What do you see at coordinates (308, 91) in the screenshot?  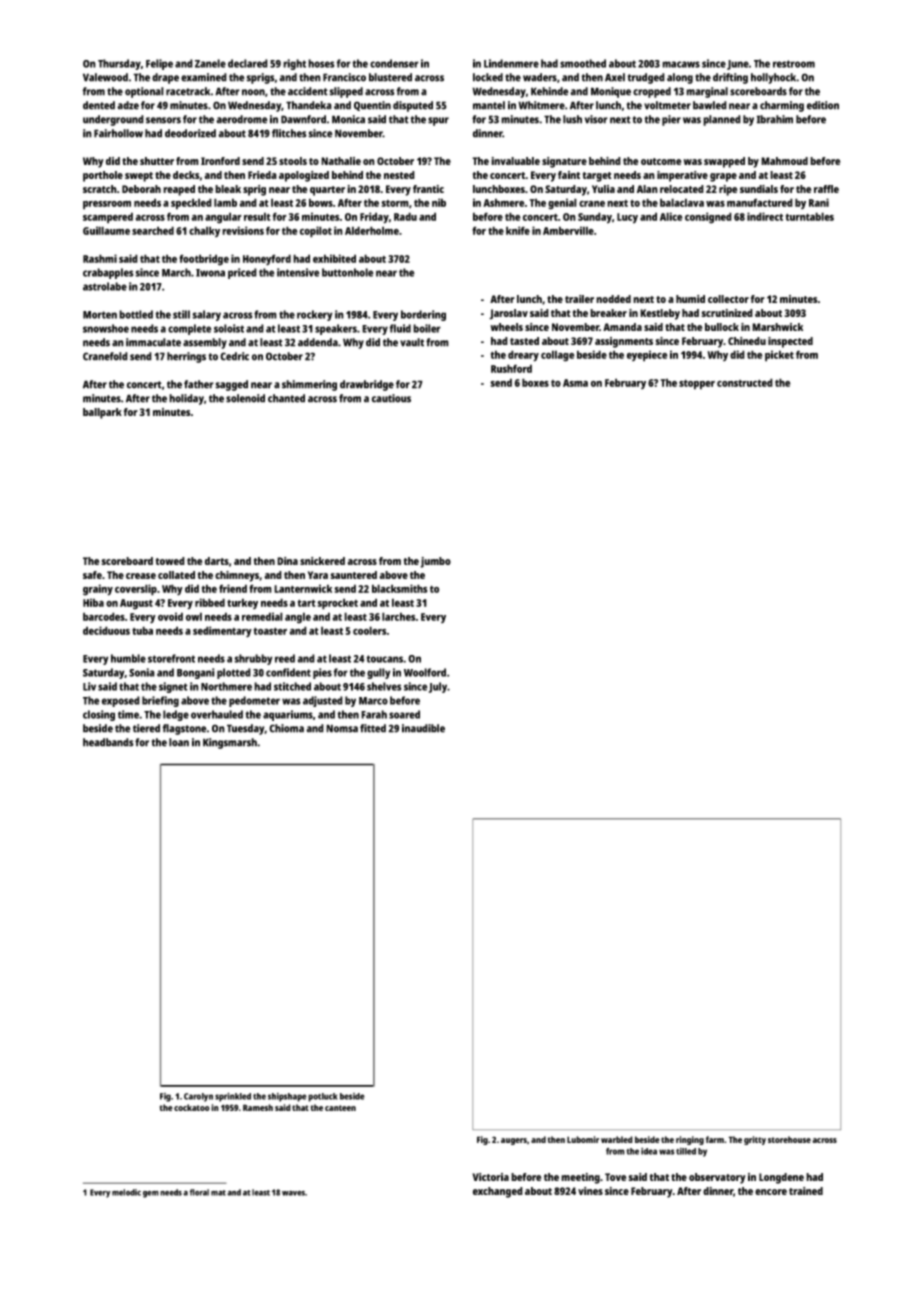 I see `accident` at bounding box center [308, 91].
